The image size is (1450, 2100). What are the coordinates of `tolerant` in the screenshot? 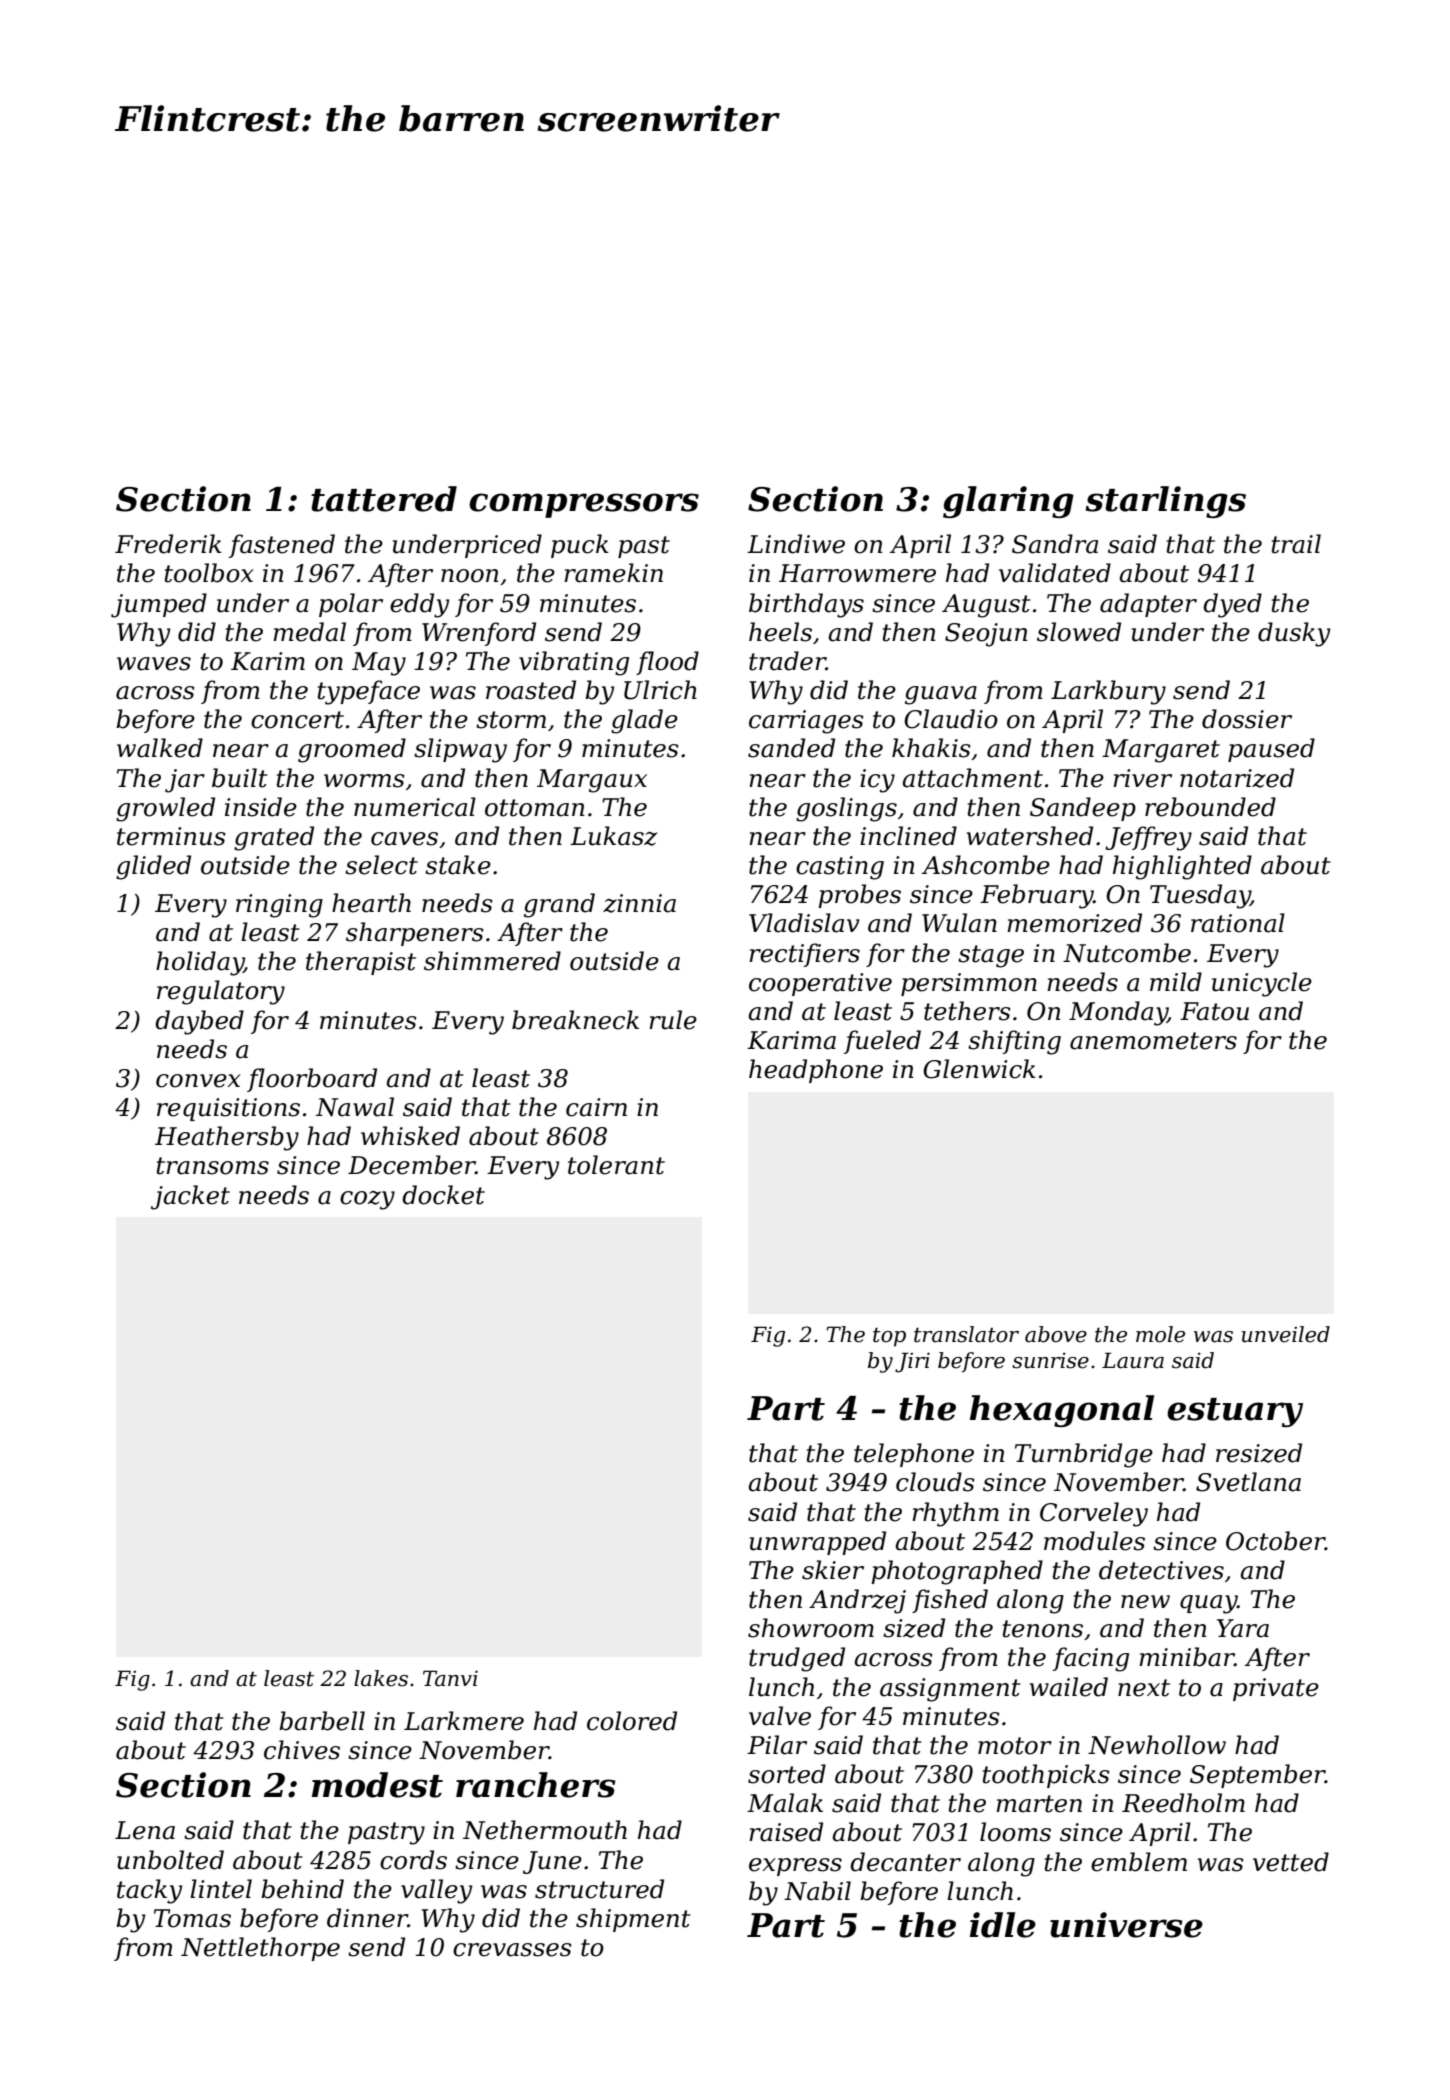 It's located at (616, 1165).
